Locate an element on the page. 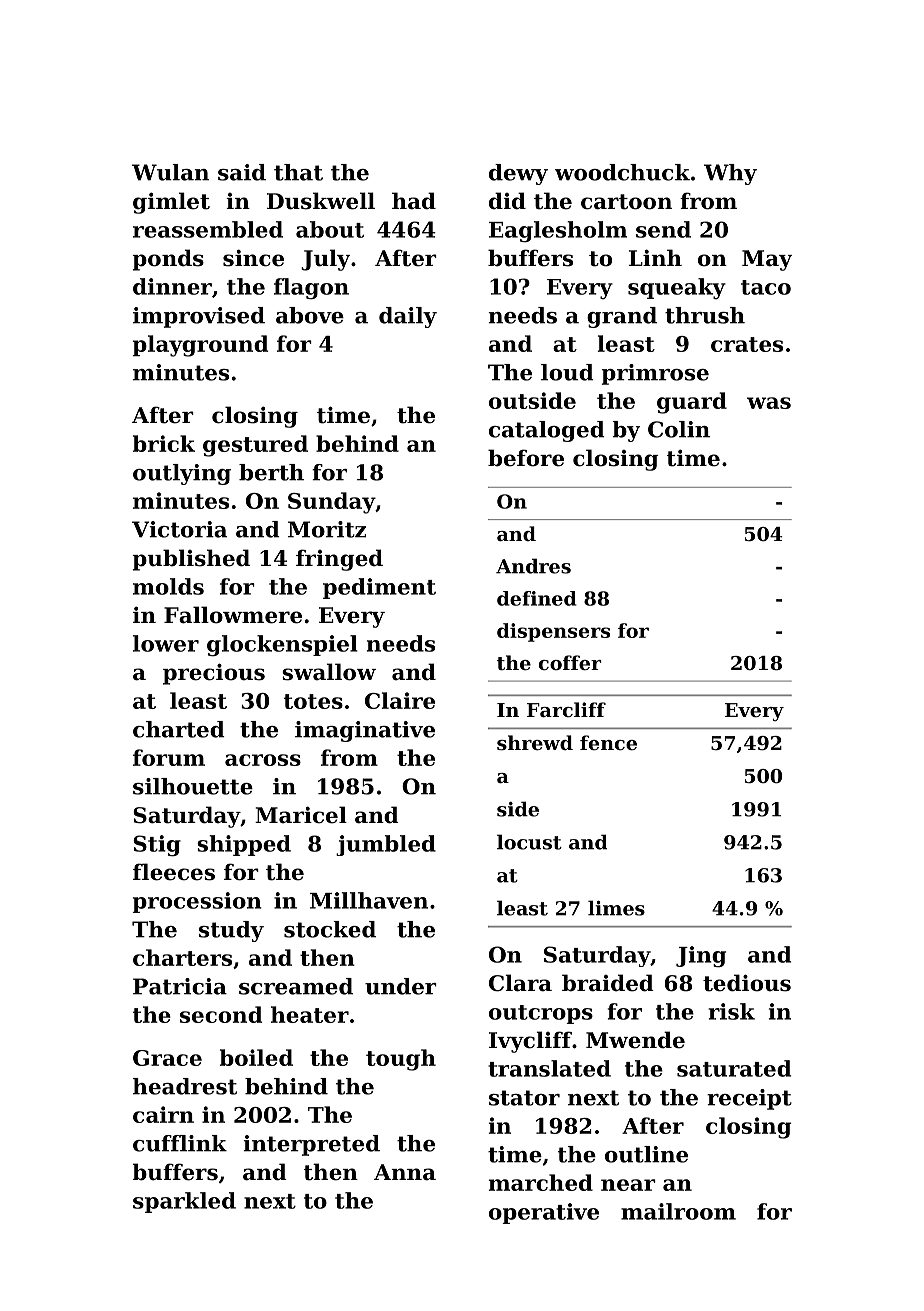  playground is located at coordinates (200, 346).
